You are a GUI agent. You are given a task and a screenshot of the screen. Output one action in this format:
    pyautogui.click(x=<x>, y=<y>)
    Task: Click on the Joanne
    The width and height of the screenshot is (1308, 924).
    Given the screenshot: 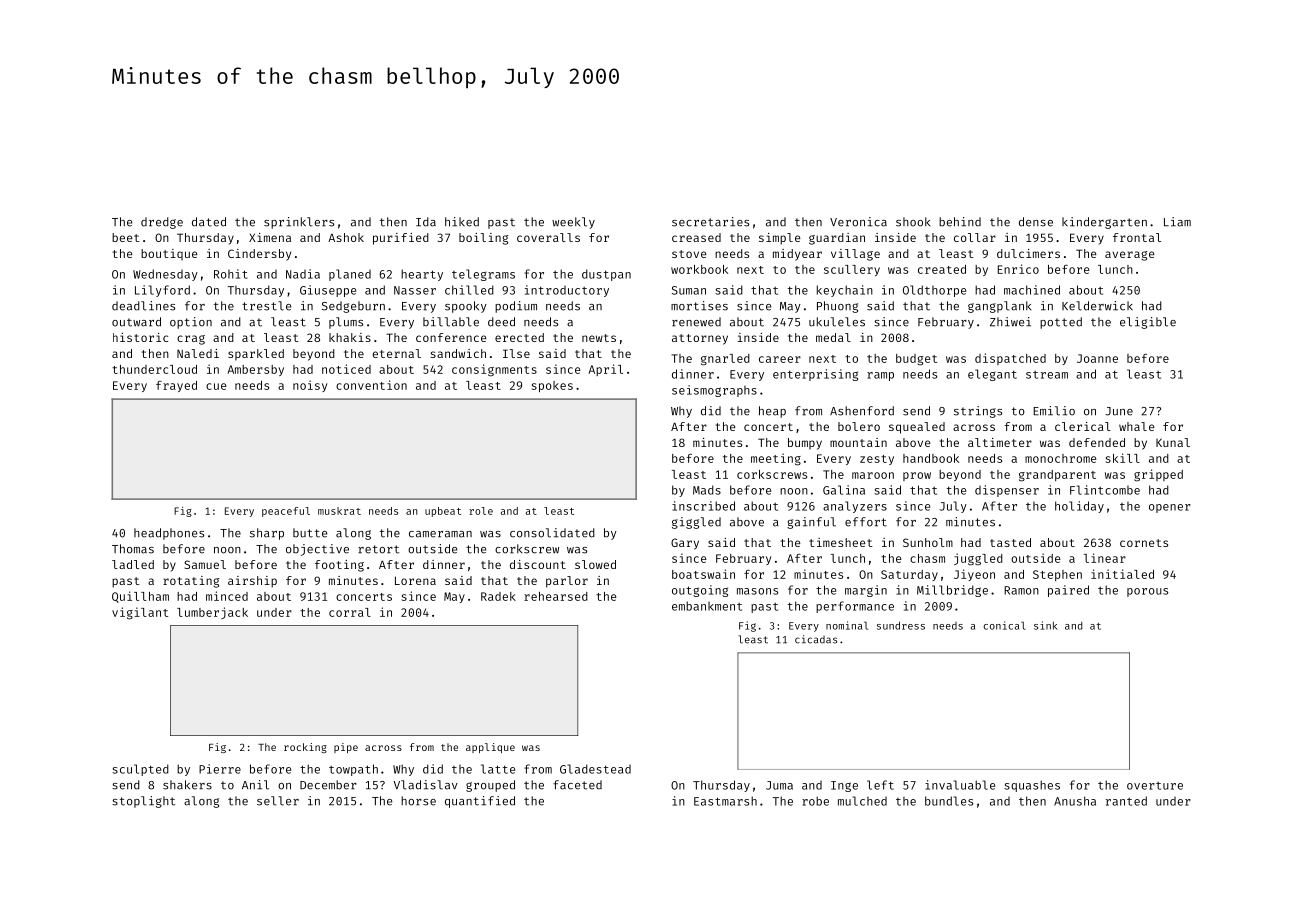 What is the action you would take?
    pyautogui.click(x=1097, y=358)
